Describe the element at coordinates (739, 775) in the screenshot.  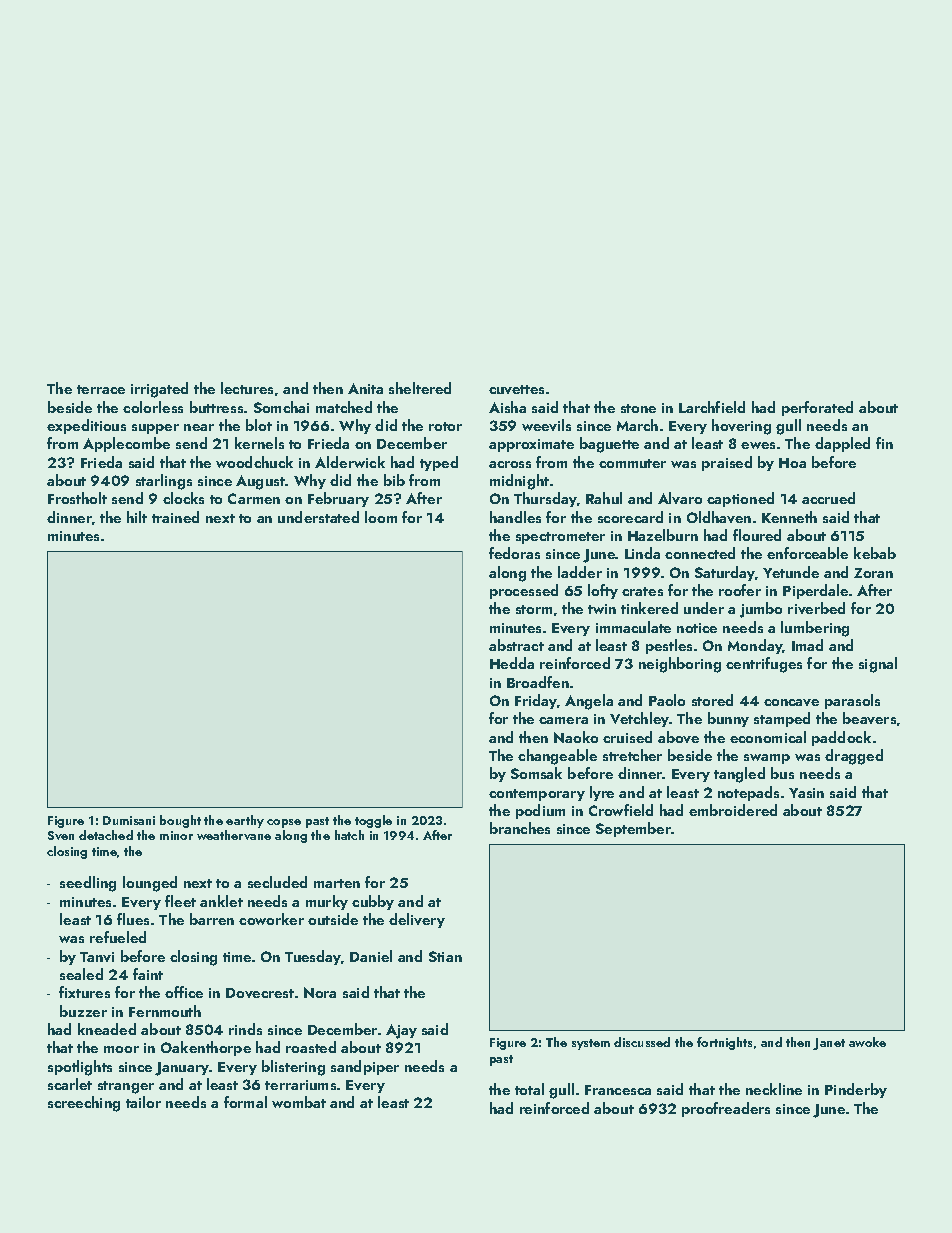
I see `tangled` at that location.
